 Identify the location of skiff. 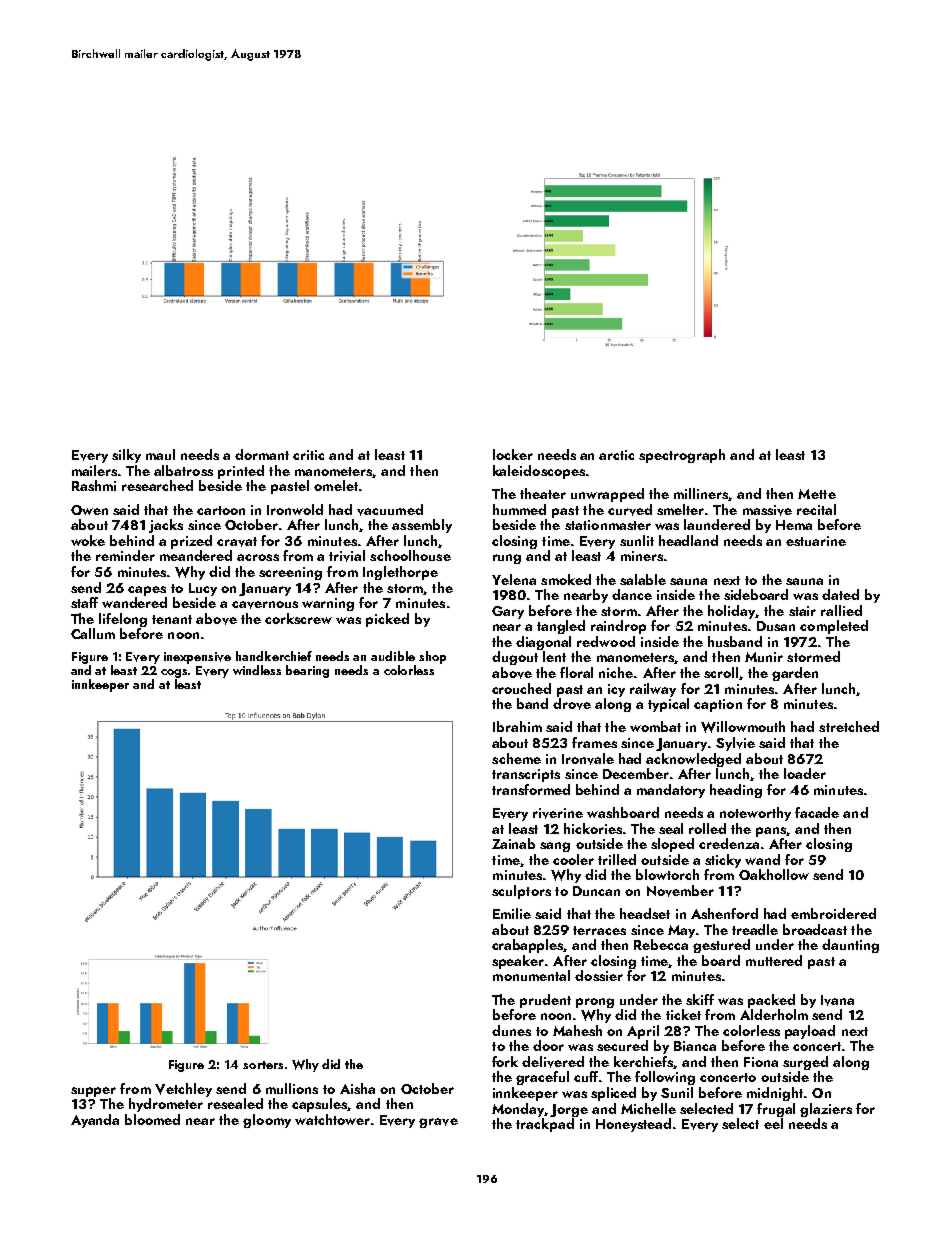
(700, 999).
